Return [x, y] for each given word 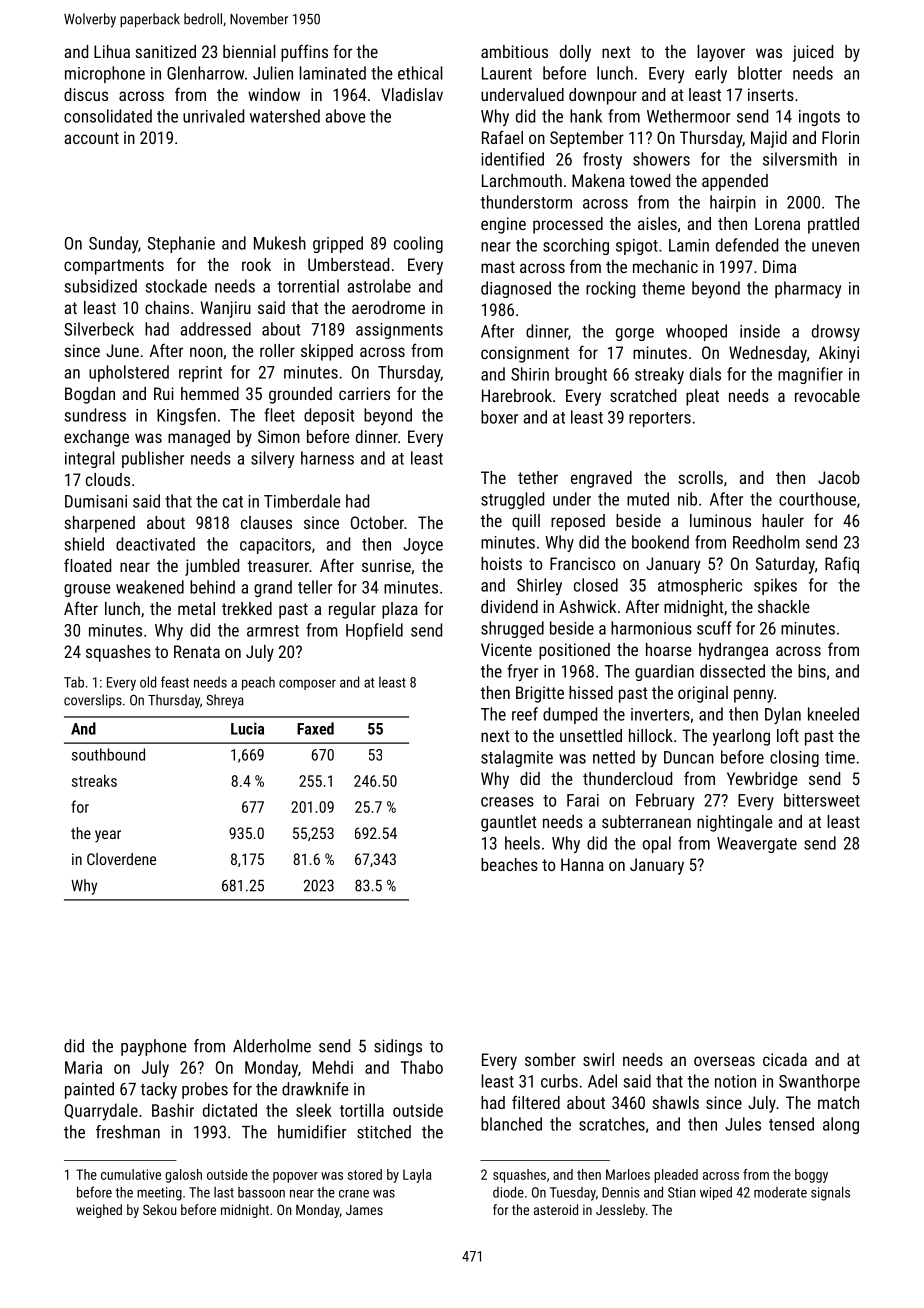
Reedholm [766, 542]
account [91, 138]
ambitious [514, 51]
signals [830, 1194]
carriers [364, 393]
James [364, 1210]
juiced [813, 53]
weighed [99, 1211]
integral [90, 459]
